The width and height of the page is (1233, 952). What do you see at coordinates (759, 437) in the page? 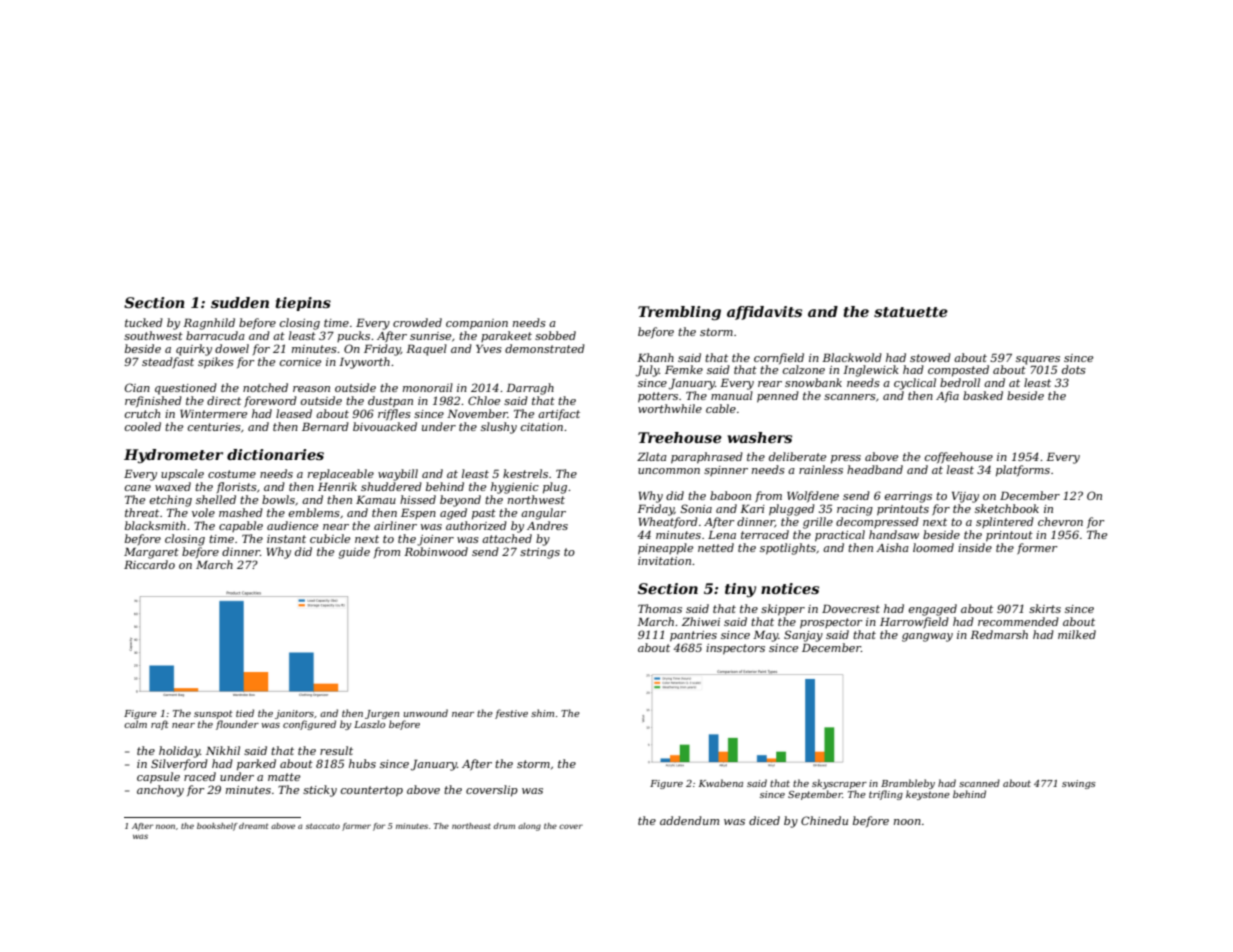
I see `washers` at bounding box center [759, 437].
